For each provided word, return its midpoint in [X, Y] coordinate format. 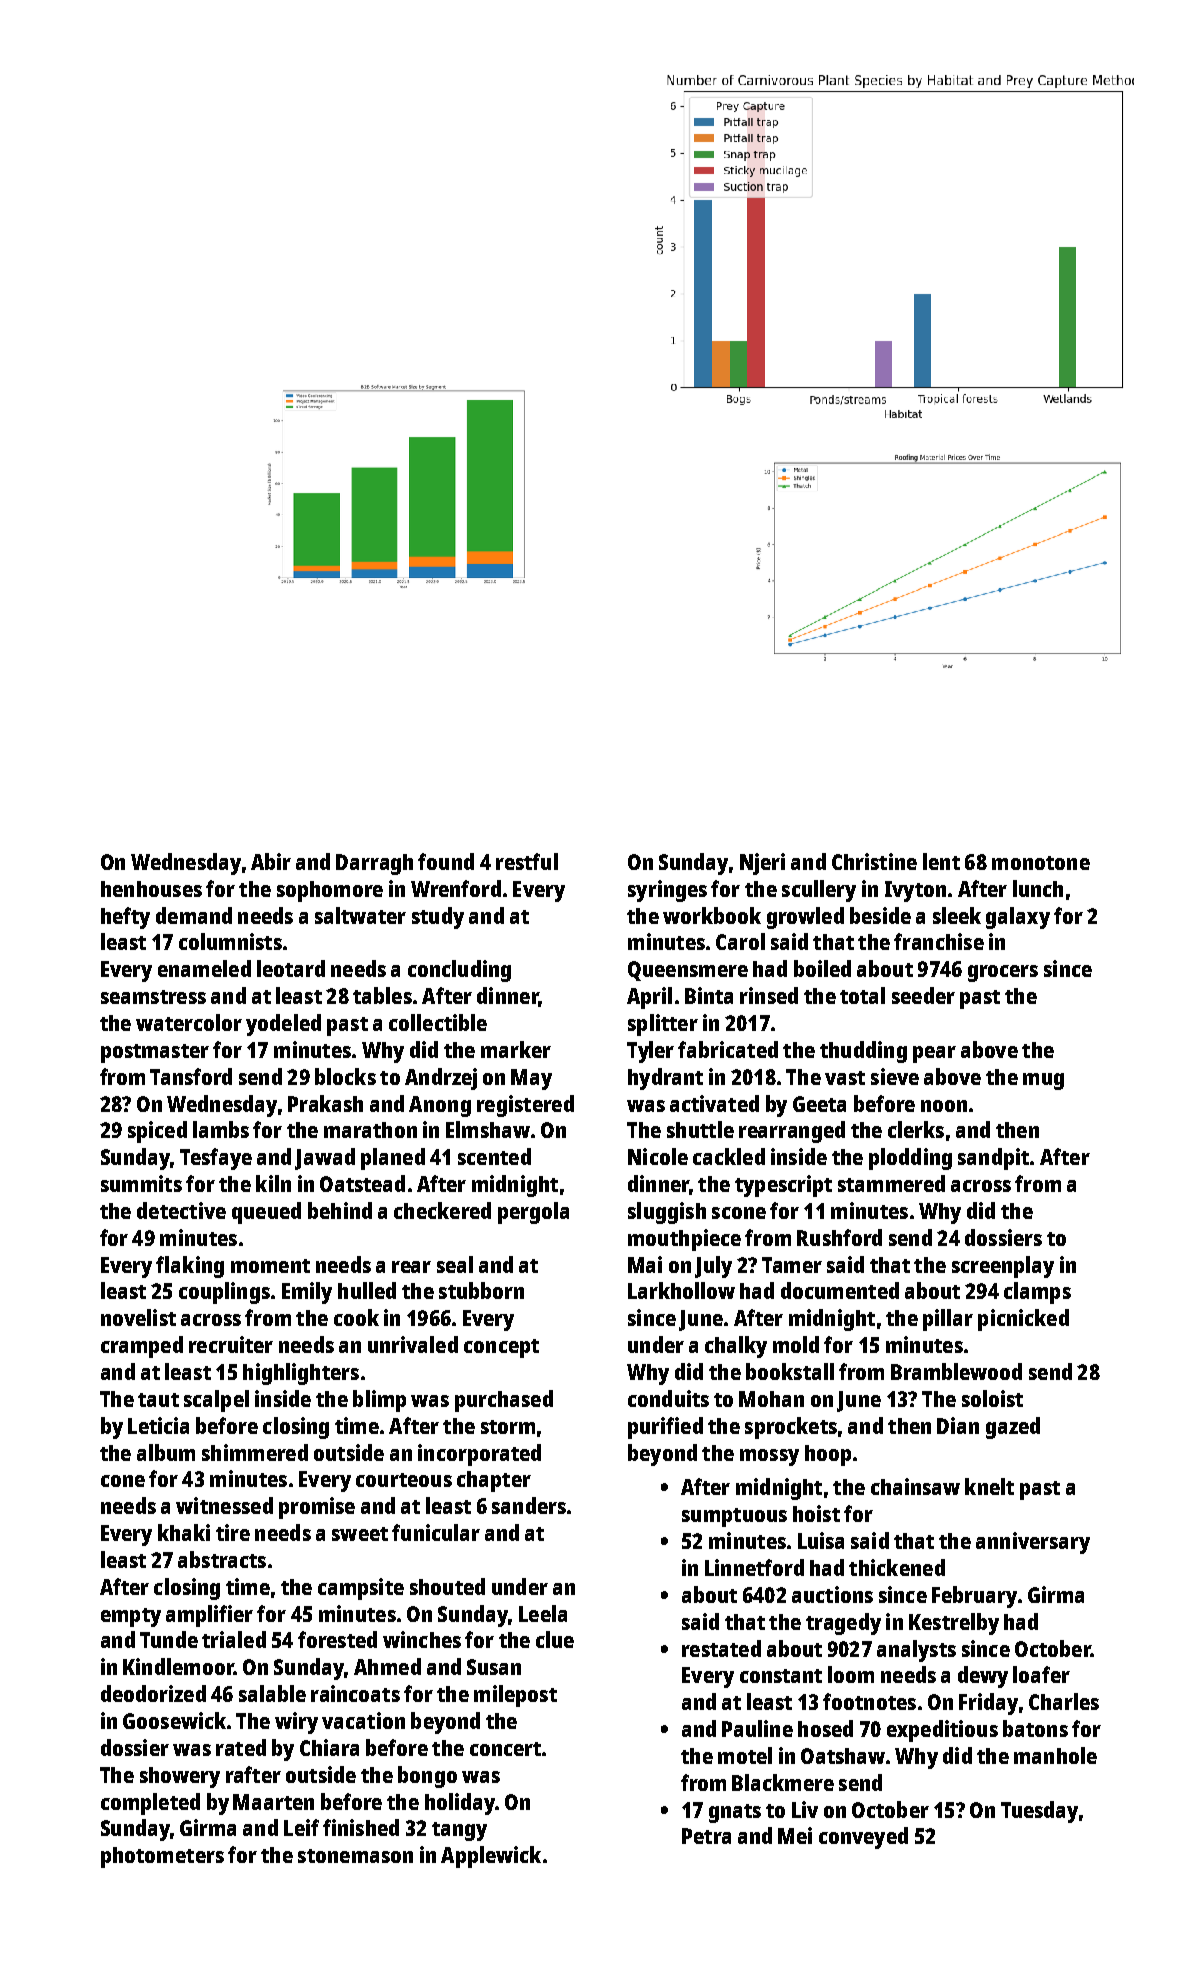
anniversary [1033, 1543]
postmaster [155, 1053]
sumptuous [734, 1517]
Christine [874, 861]
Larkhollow [681, 1290]
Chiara [329, 1747]
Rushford [839, 1237]
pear [934, 1054]
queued [266, 1213]
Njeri [762, 864]
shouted [447, 1586]
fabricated [728, 1049]
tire [233, 1532]
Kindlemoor [178, 1666]
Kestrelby [954, 1624]
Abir [271, 861]
